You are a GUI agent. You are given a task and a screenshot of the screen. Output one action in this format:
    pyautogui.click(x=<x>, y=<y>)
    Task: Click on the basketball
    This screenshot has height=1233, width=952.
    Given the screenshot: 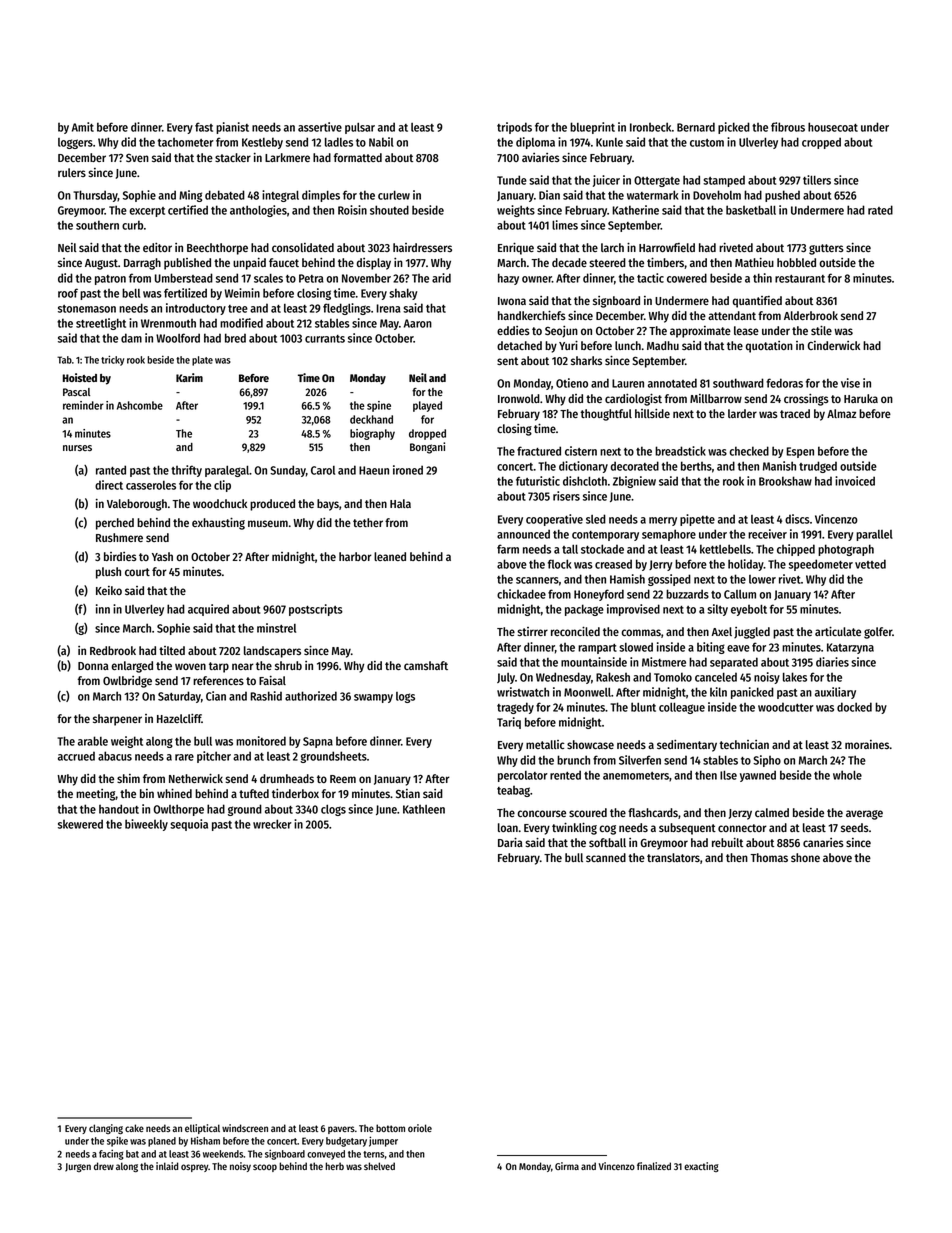 What is the action you would take?
    pyautogui.click(x=751, y=210)
